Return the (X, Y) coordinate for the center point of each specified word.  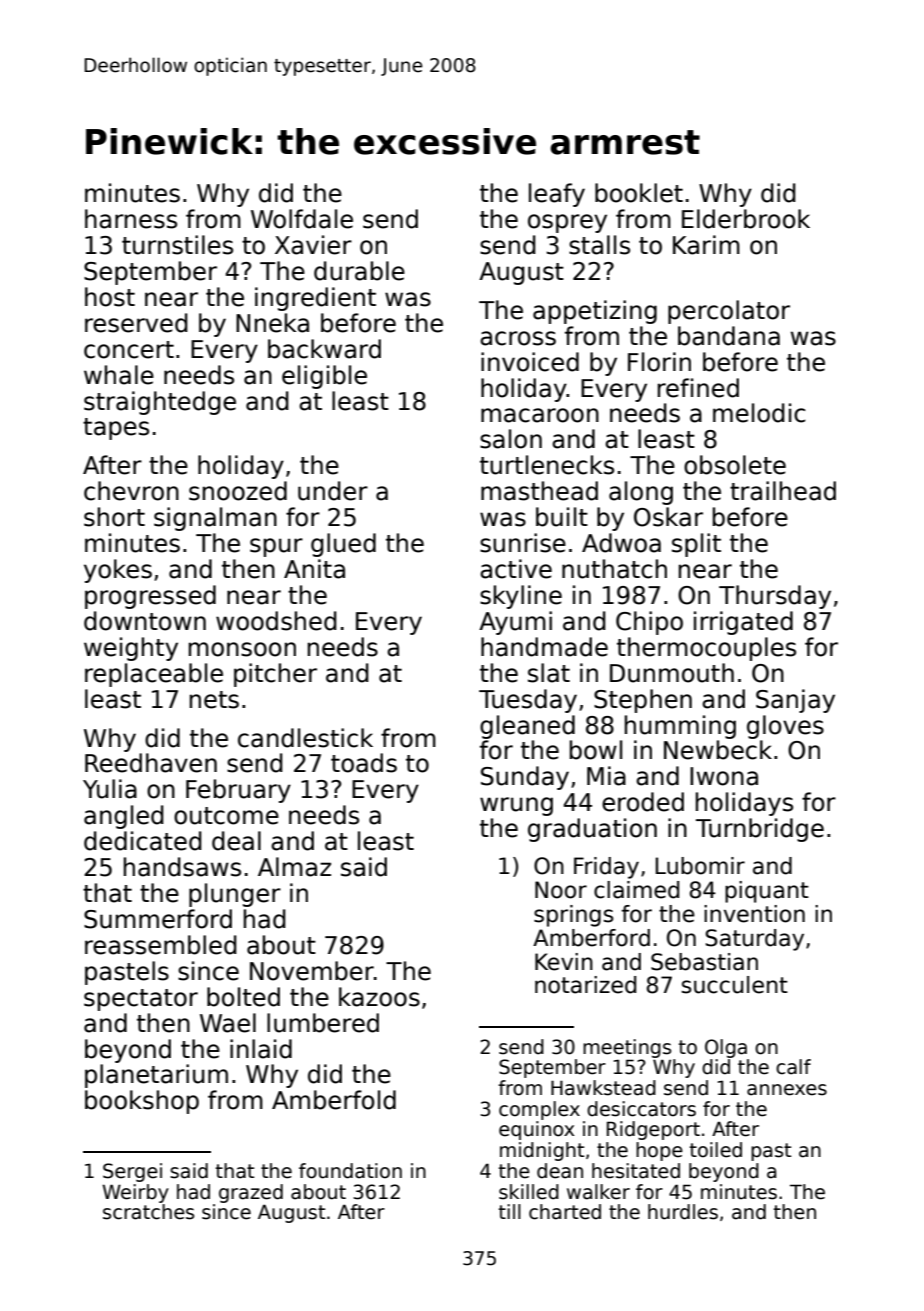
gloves (785, 727)
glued (343, 545)
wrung (516, 806)
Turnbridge (760, 830)
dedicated (143, 841)
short (114, 517)
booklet (639, 193)
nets (214, 700)
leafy (557, 195)
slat (549, 673)
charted (565, 1212)
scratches (148, 1212)
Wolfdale (302, 219)
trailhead (783, 491)
